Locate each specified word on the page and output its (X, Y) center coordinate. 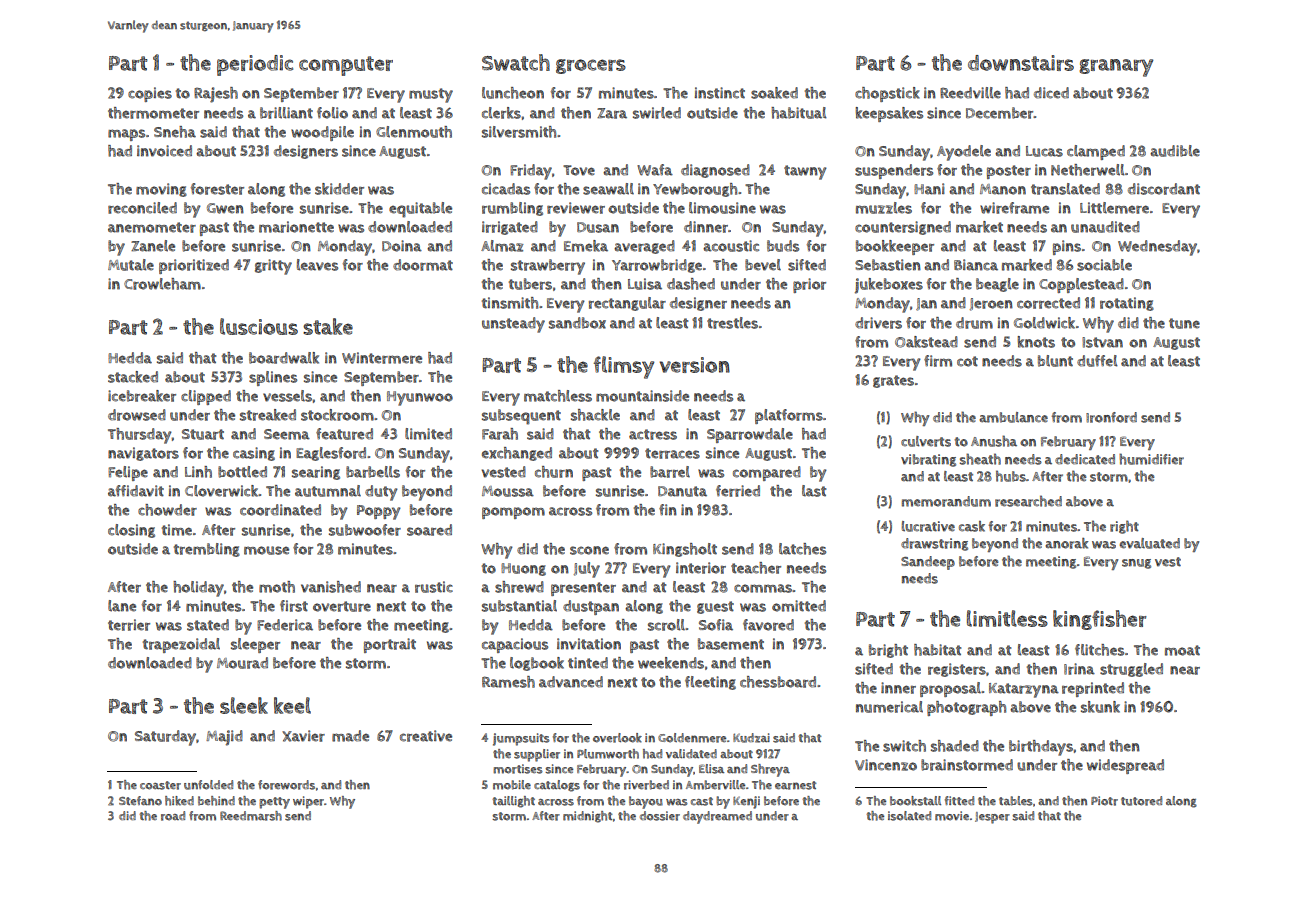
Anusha (994, 441)
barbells (373, 472)
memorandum (946, 501)
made (350, 736)
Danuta (682, 491)
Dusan (598, 227)
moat (1182, 650)
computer (346, 66)
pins (1067, 247)
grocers (591, 66)
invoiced (164, 151)
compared (767, 473)
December (1000, 113)
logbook (537, 664)
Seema (287, 434)
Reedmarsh (251, 816)
